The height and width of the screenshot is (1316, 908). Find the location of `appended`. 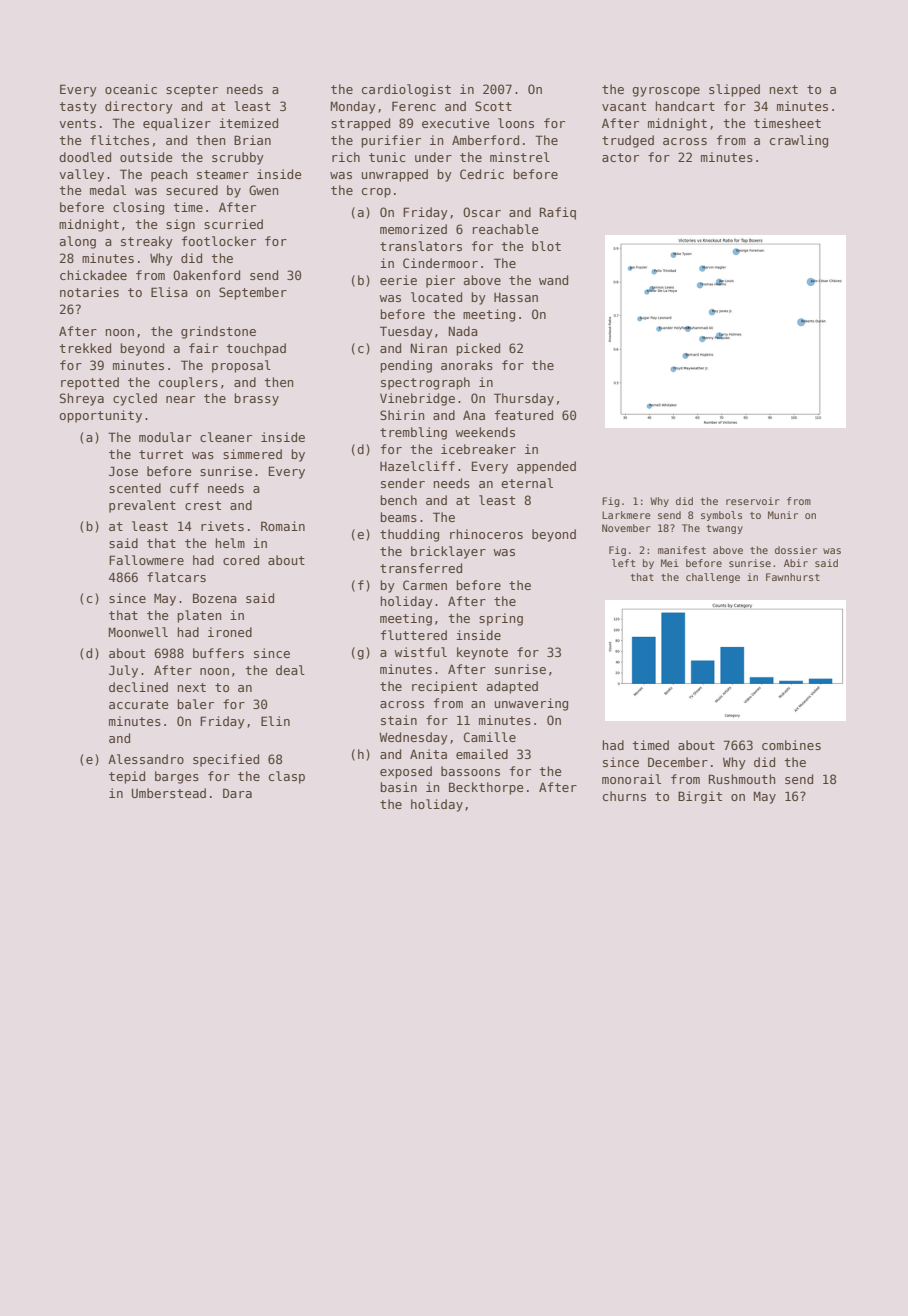

appended is located at coordinates (546, 467).
